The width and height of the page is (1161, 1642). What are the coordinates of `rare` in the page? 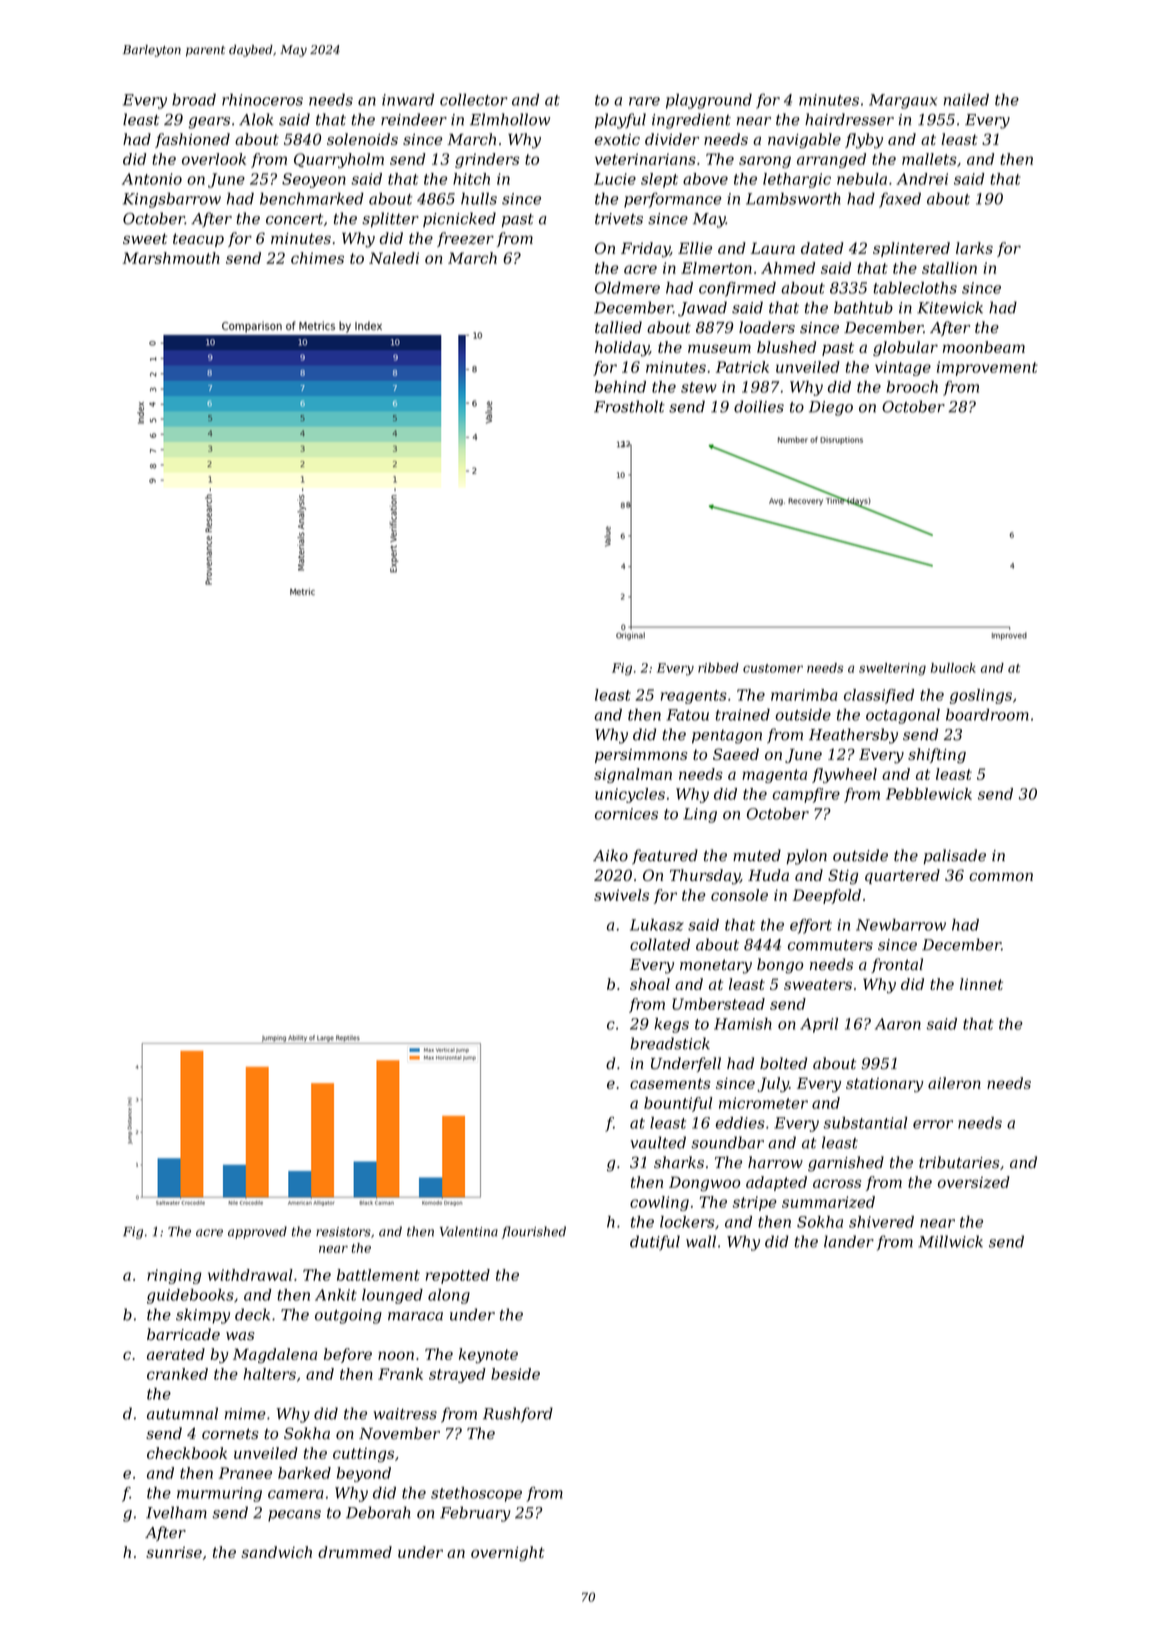 It's located at (644, 101).
